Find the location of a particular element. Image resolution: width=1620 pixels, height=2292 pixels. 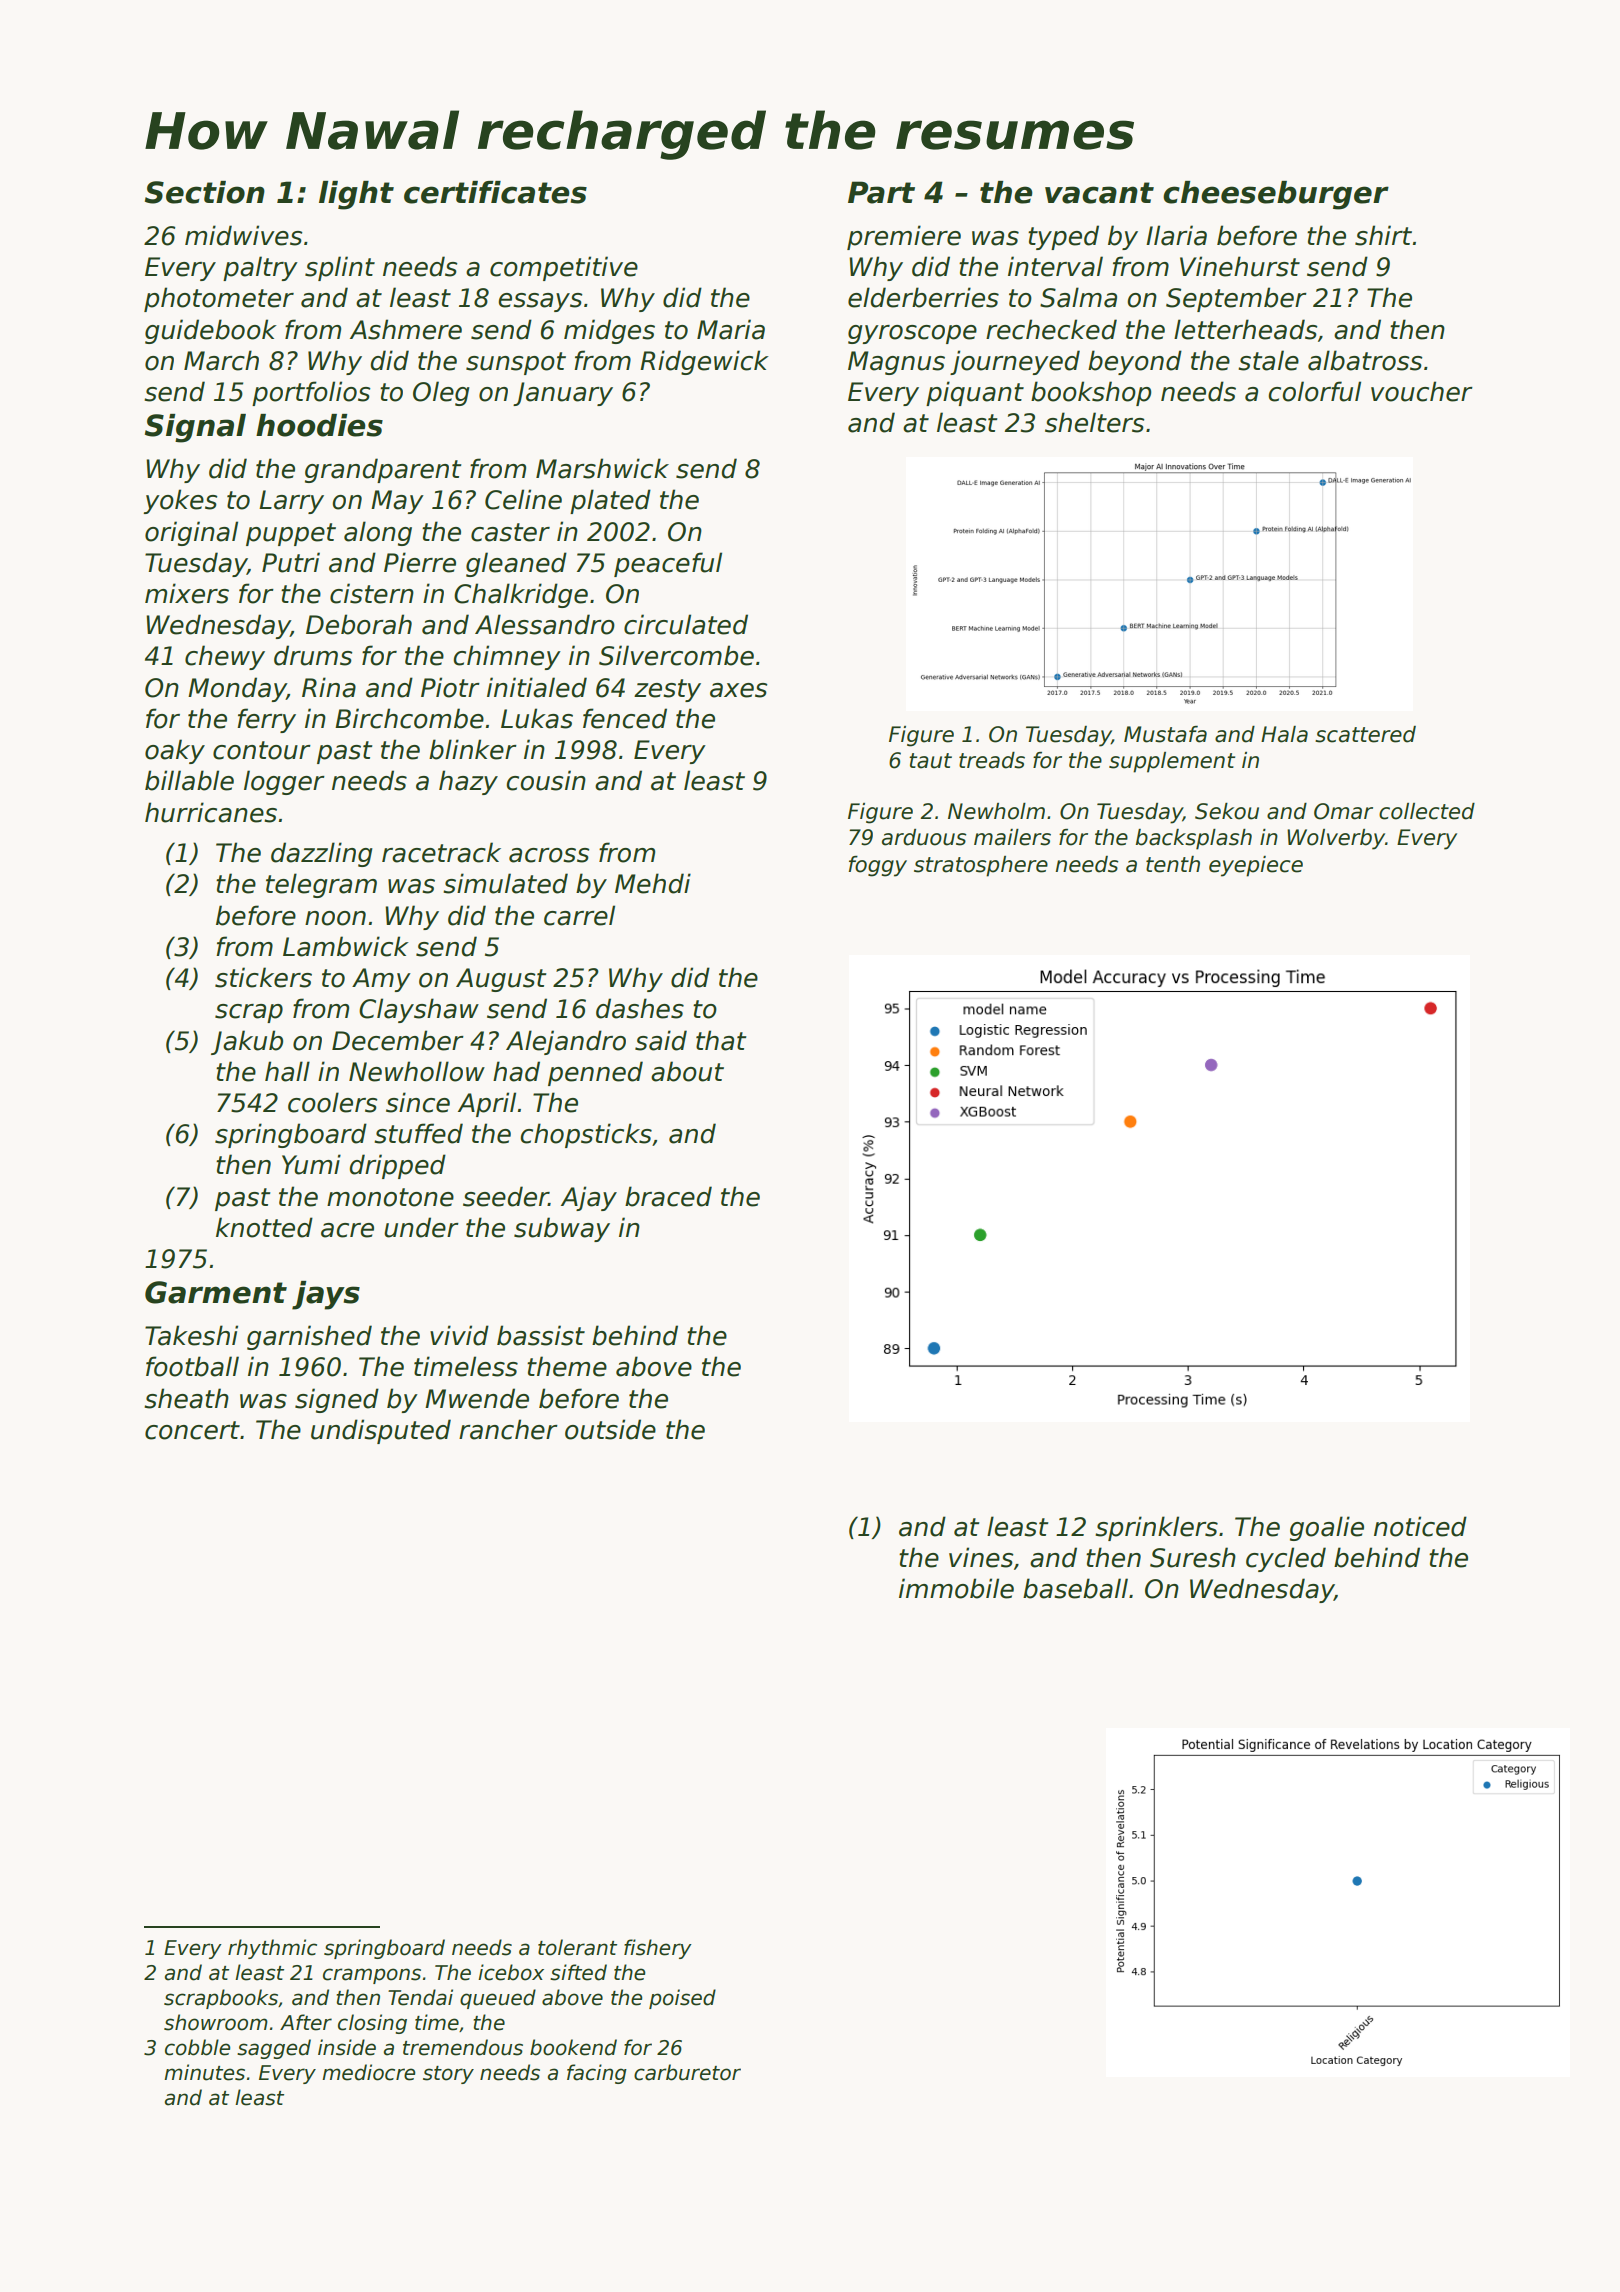

eyepiece is located at coordinates (1256, 866).
